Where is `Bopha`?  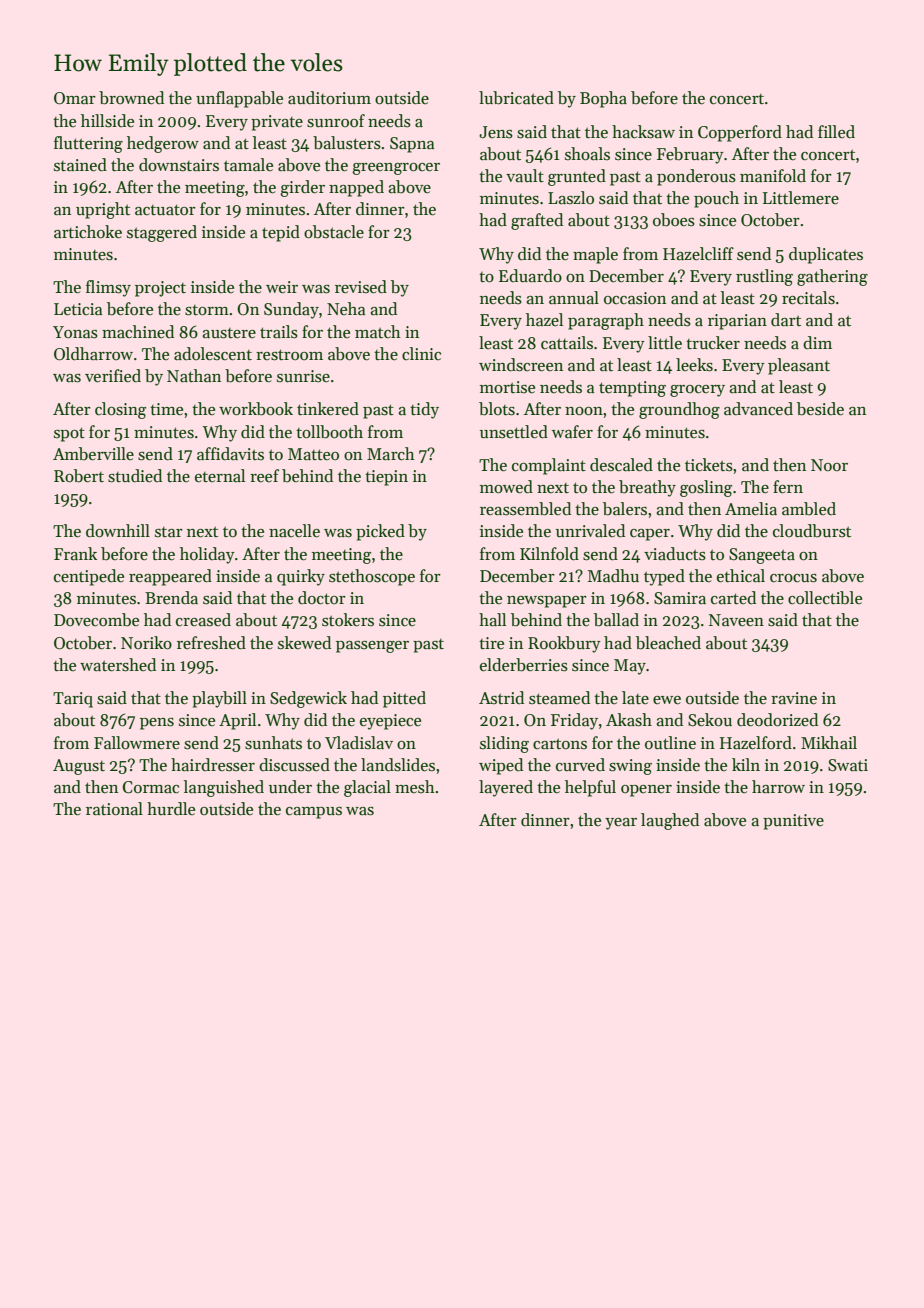 Bopha is located at coordinates (603, 99).
